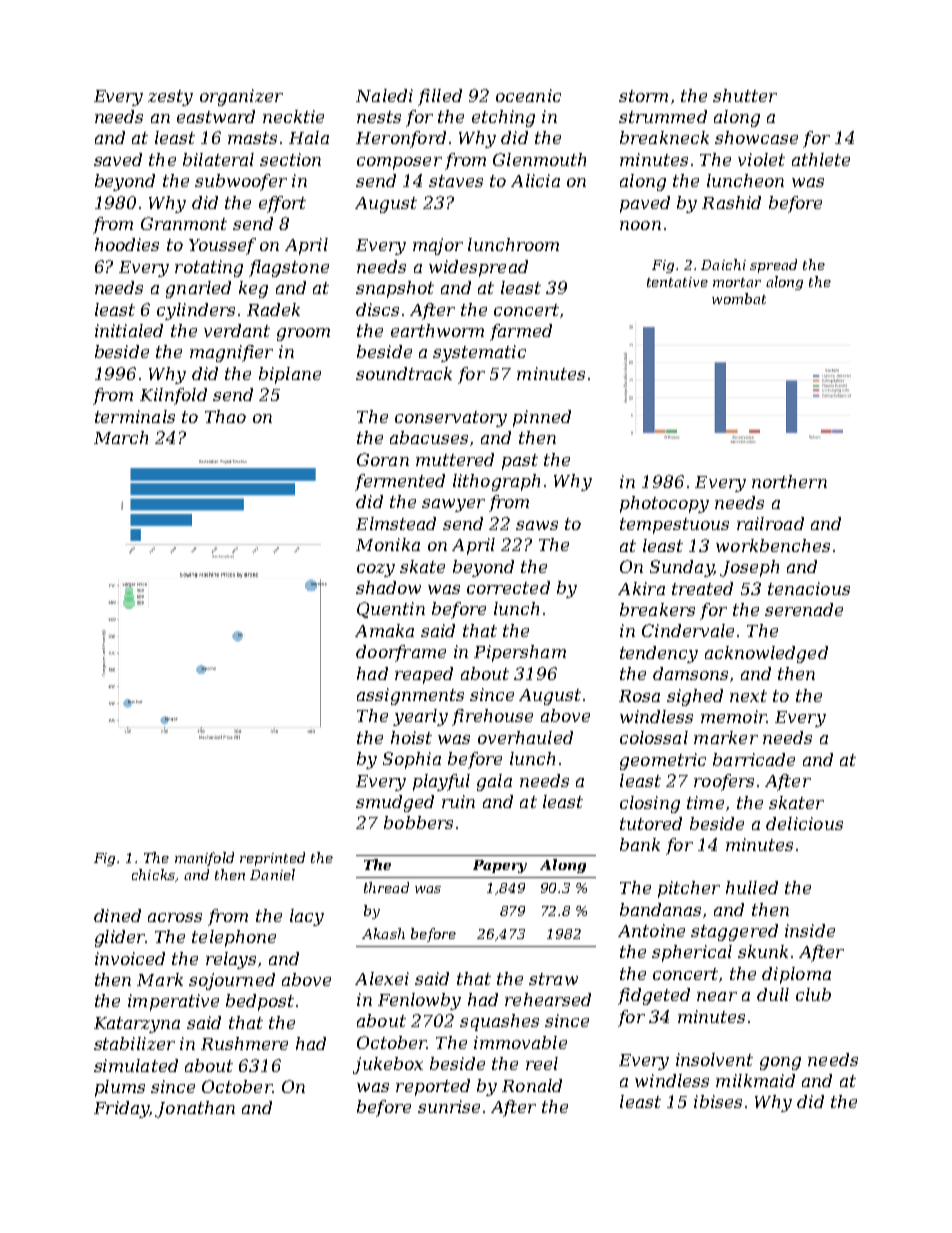 The height and width of the page is (1233, 952). Describe the element at coordinates (118, 159) in the page. I see `saved` at that location.
